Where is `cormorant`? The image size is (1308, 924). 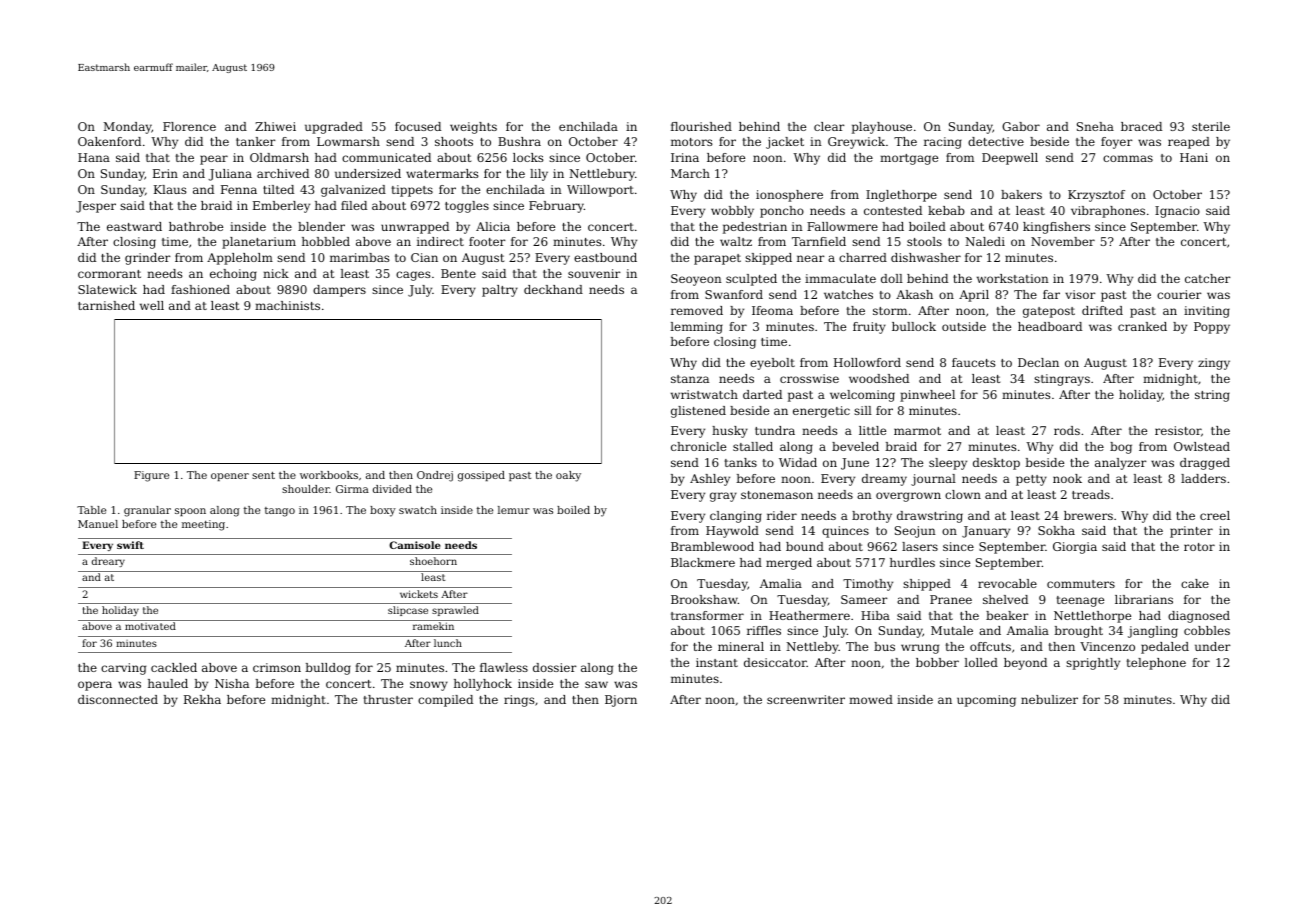 cormorant is located at coordinates (109, 274).
